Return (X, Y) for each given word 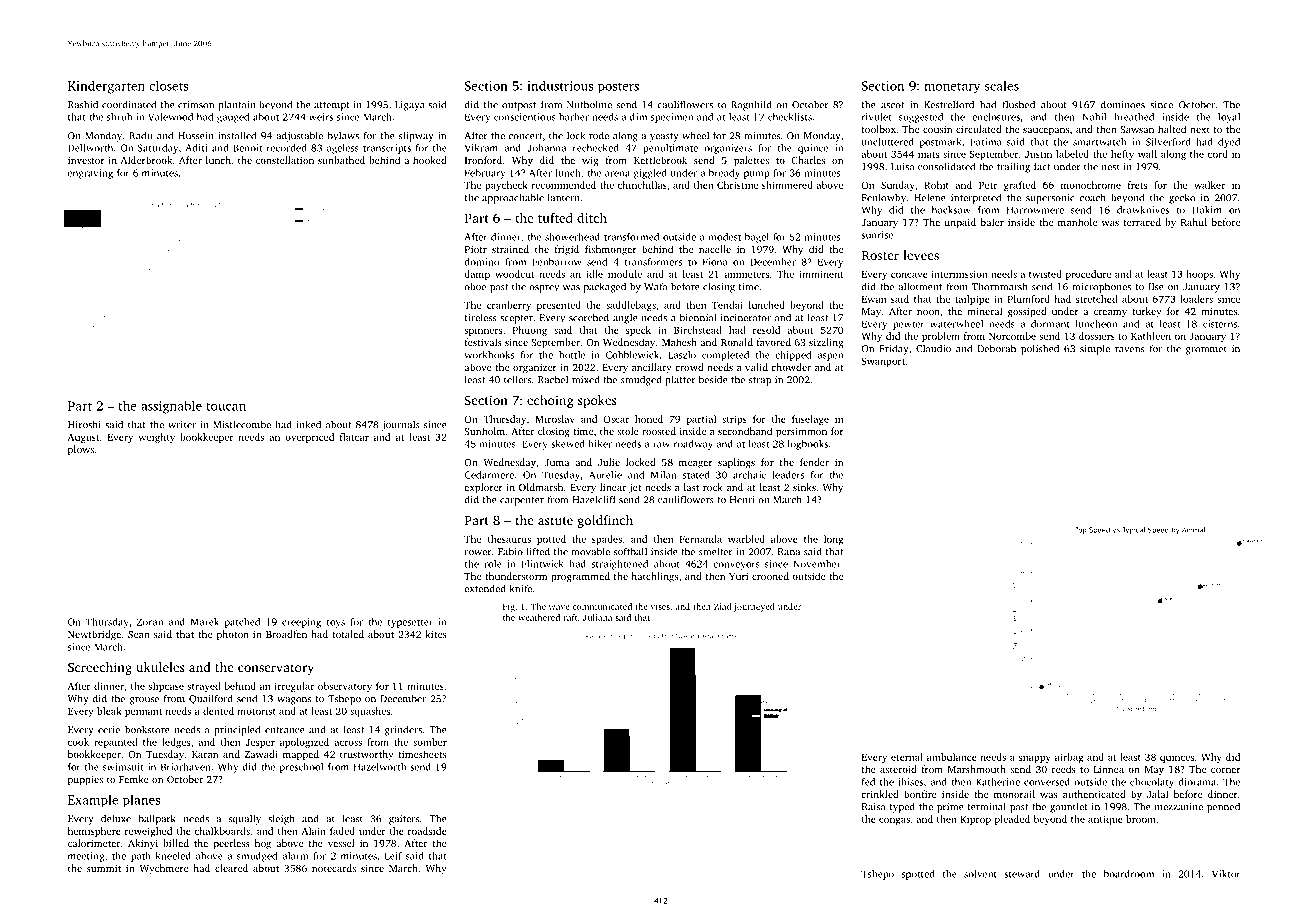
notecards (334, 868)
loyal (1229, 118)
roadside (427, 831)
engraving (90, 174)
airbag (1069, 758)
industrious (560, 85)
